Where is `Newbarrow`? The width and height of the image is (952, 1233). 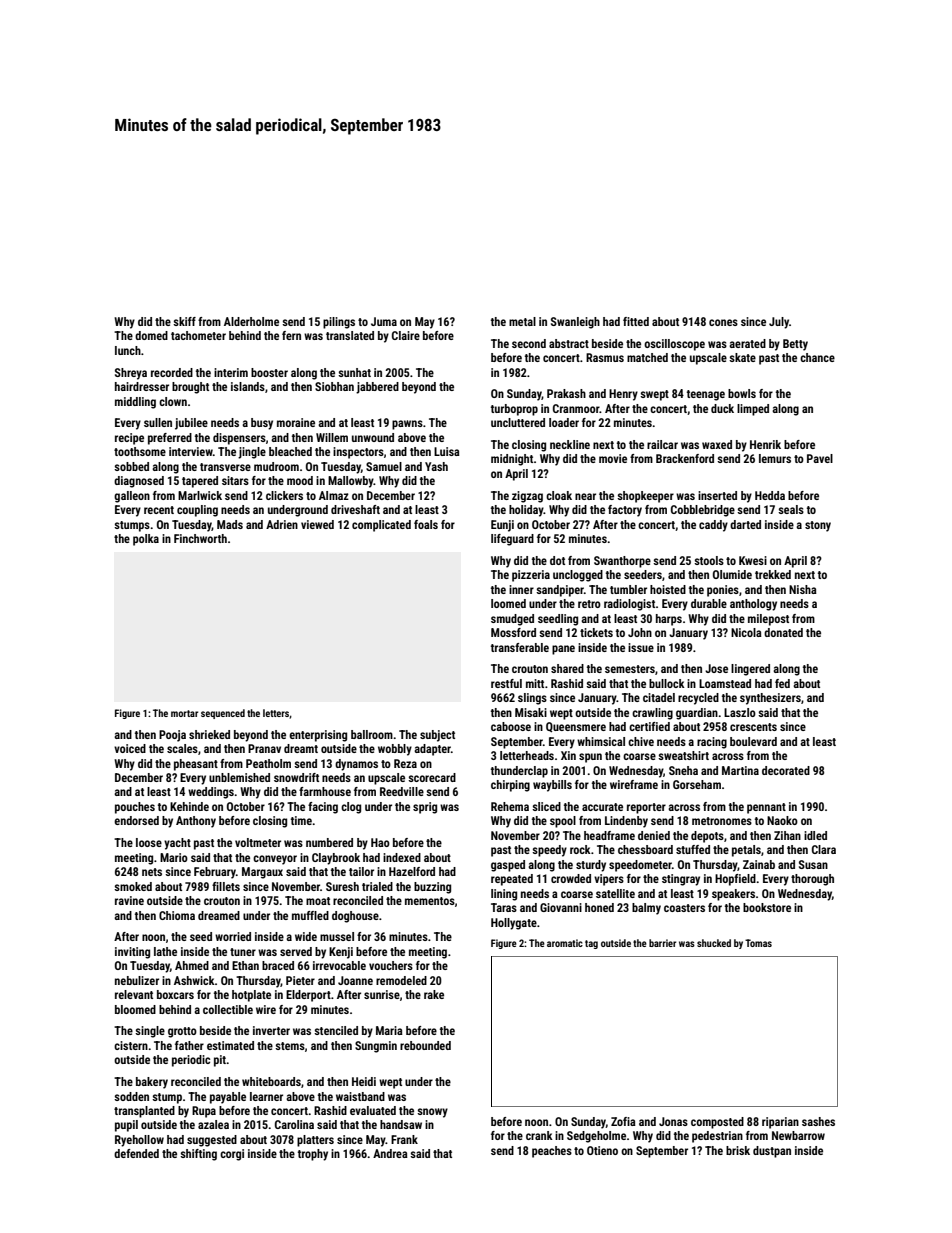 Newbarrow is located at coordinates (798, 1135).
